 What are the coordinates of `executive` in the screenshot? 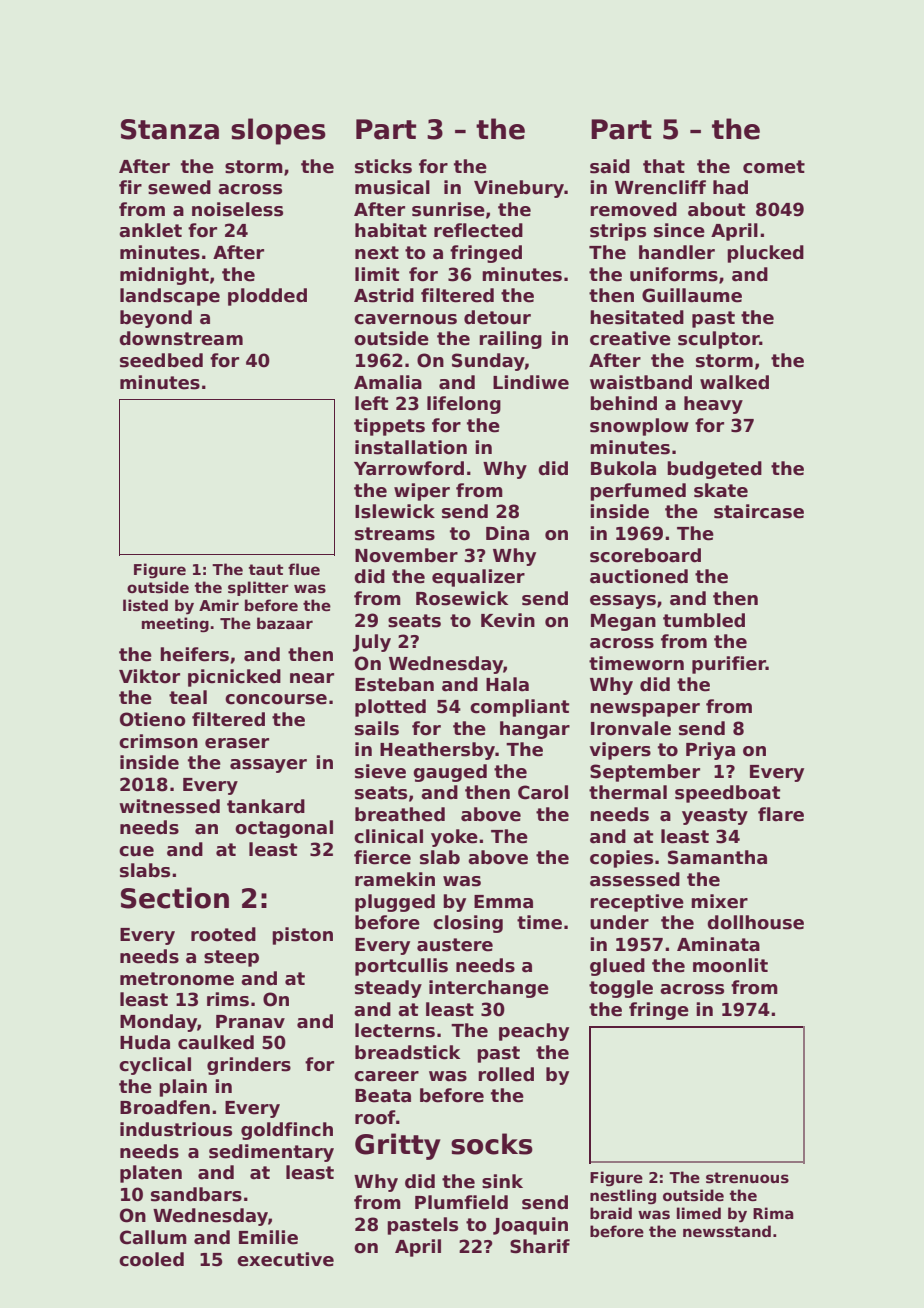 It's located at (285, 1259).
